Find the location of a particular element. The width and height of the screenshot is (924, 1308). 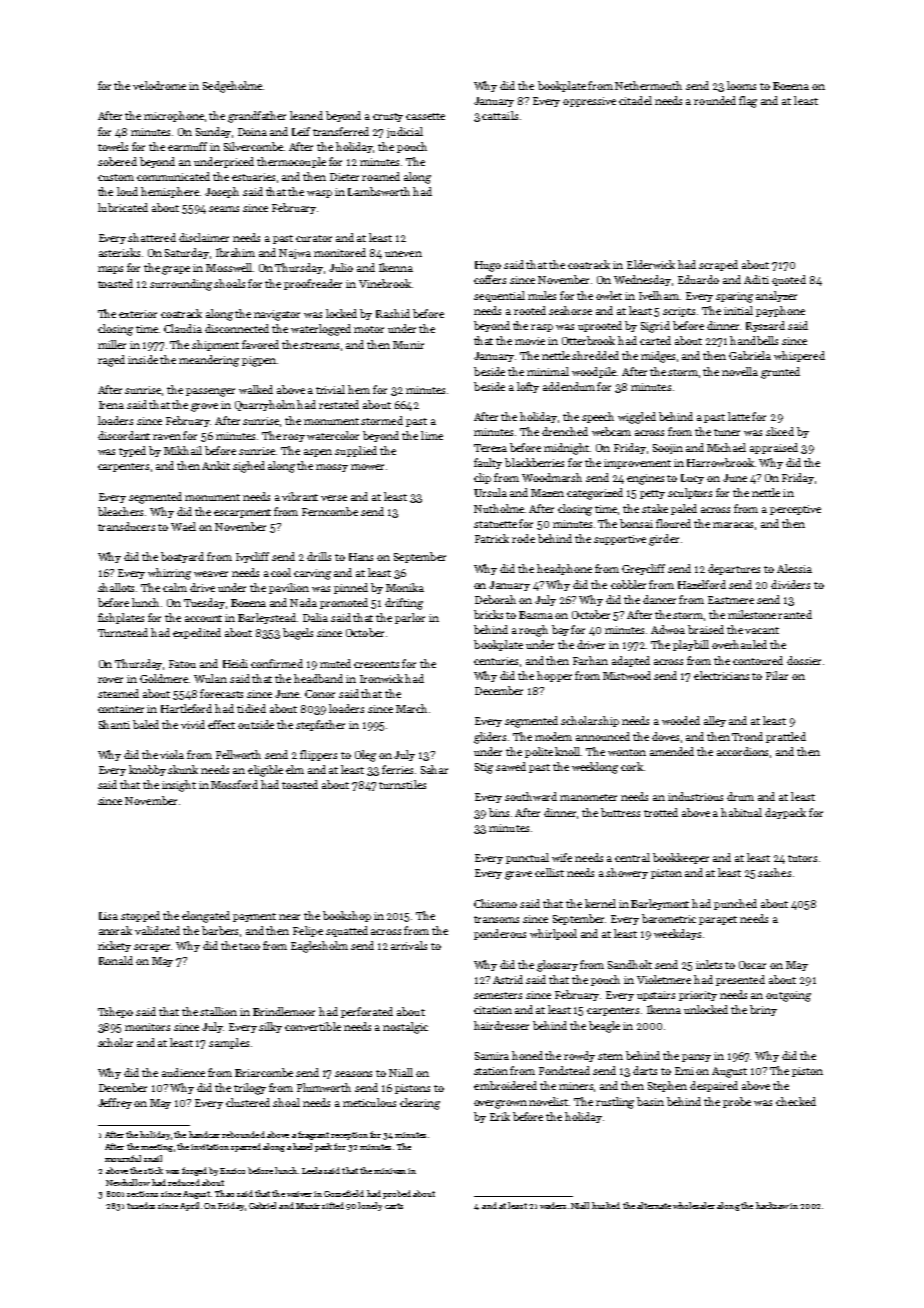

Sedgeholme is located at coordinates (232, 87).
